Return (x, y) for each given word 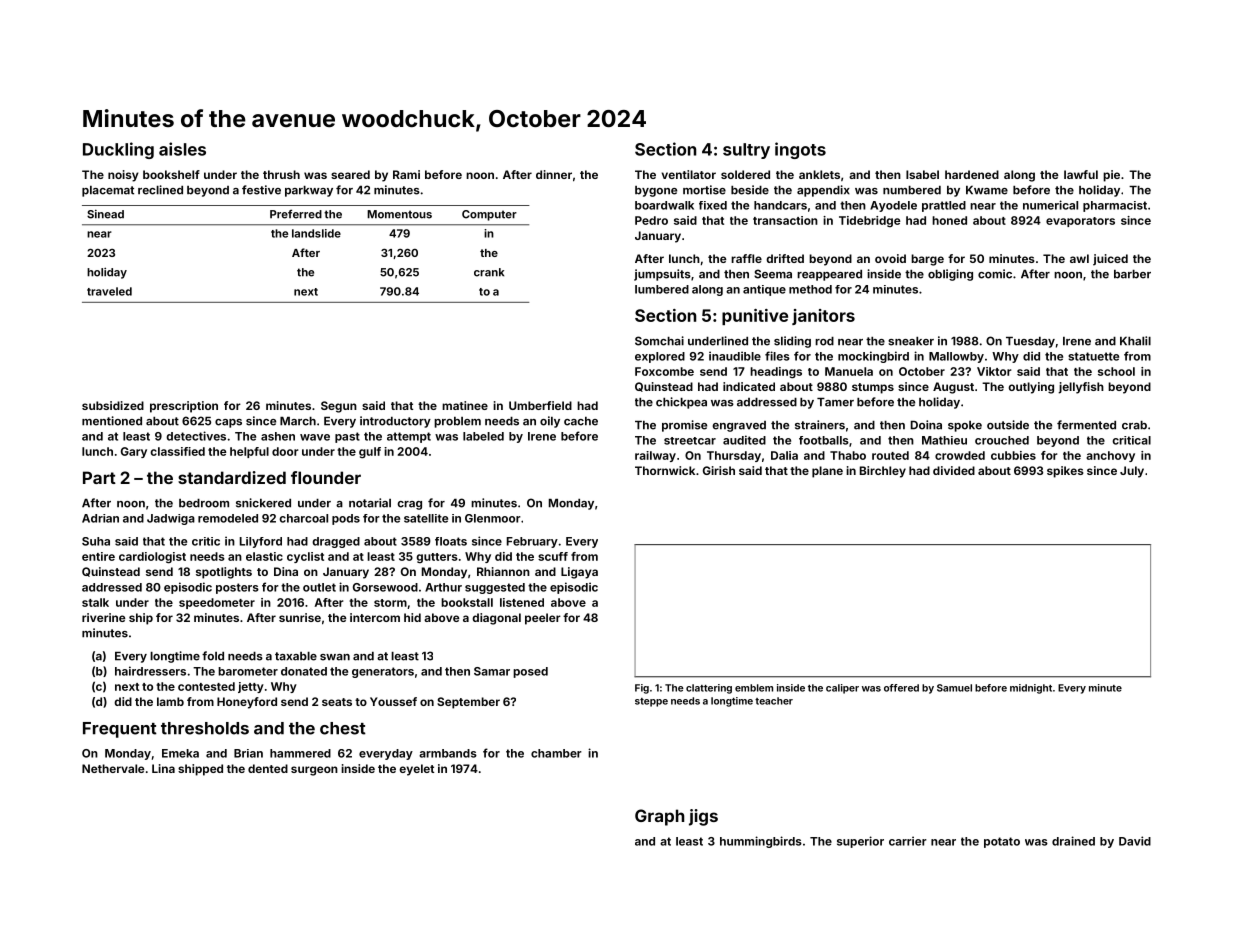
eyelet (416, 770)
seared (350, 174)
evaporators (1080, 222)
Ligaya (579, 573)
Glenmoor (493, 518)
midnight (1031, 689)
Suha (96, 541)
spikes (1065, 472)
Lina (163, 768)
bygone (656, 191)
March (298, 421)
